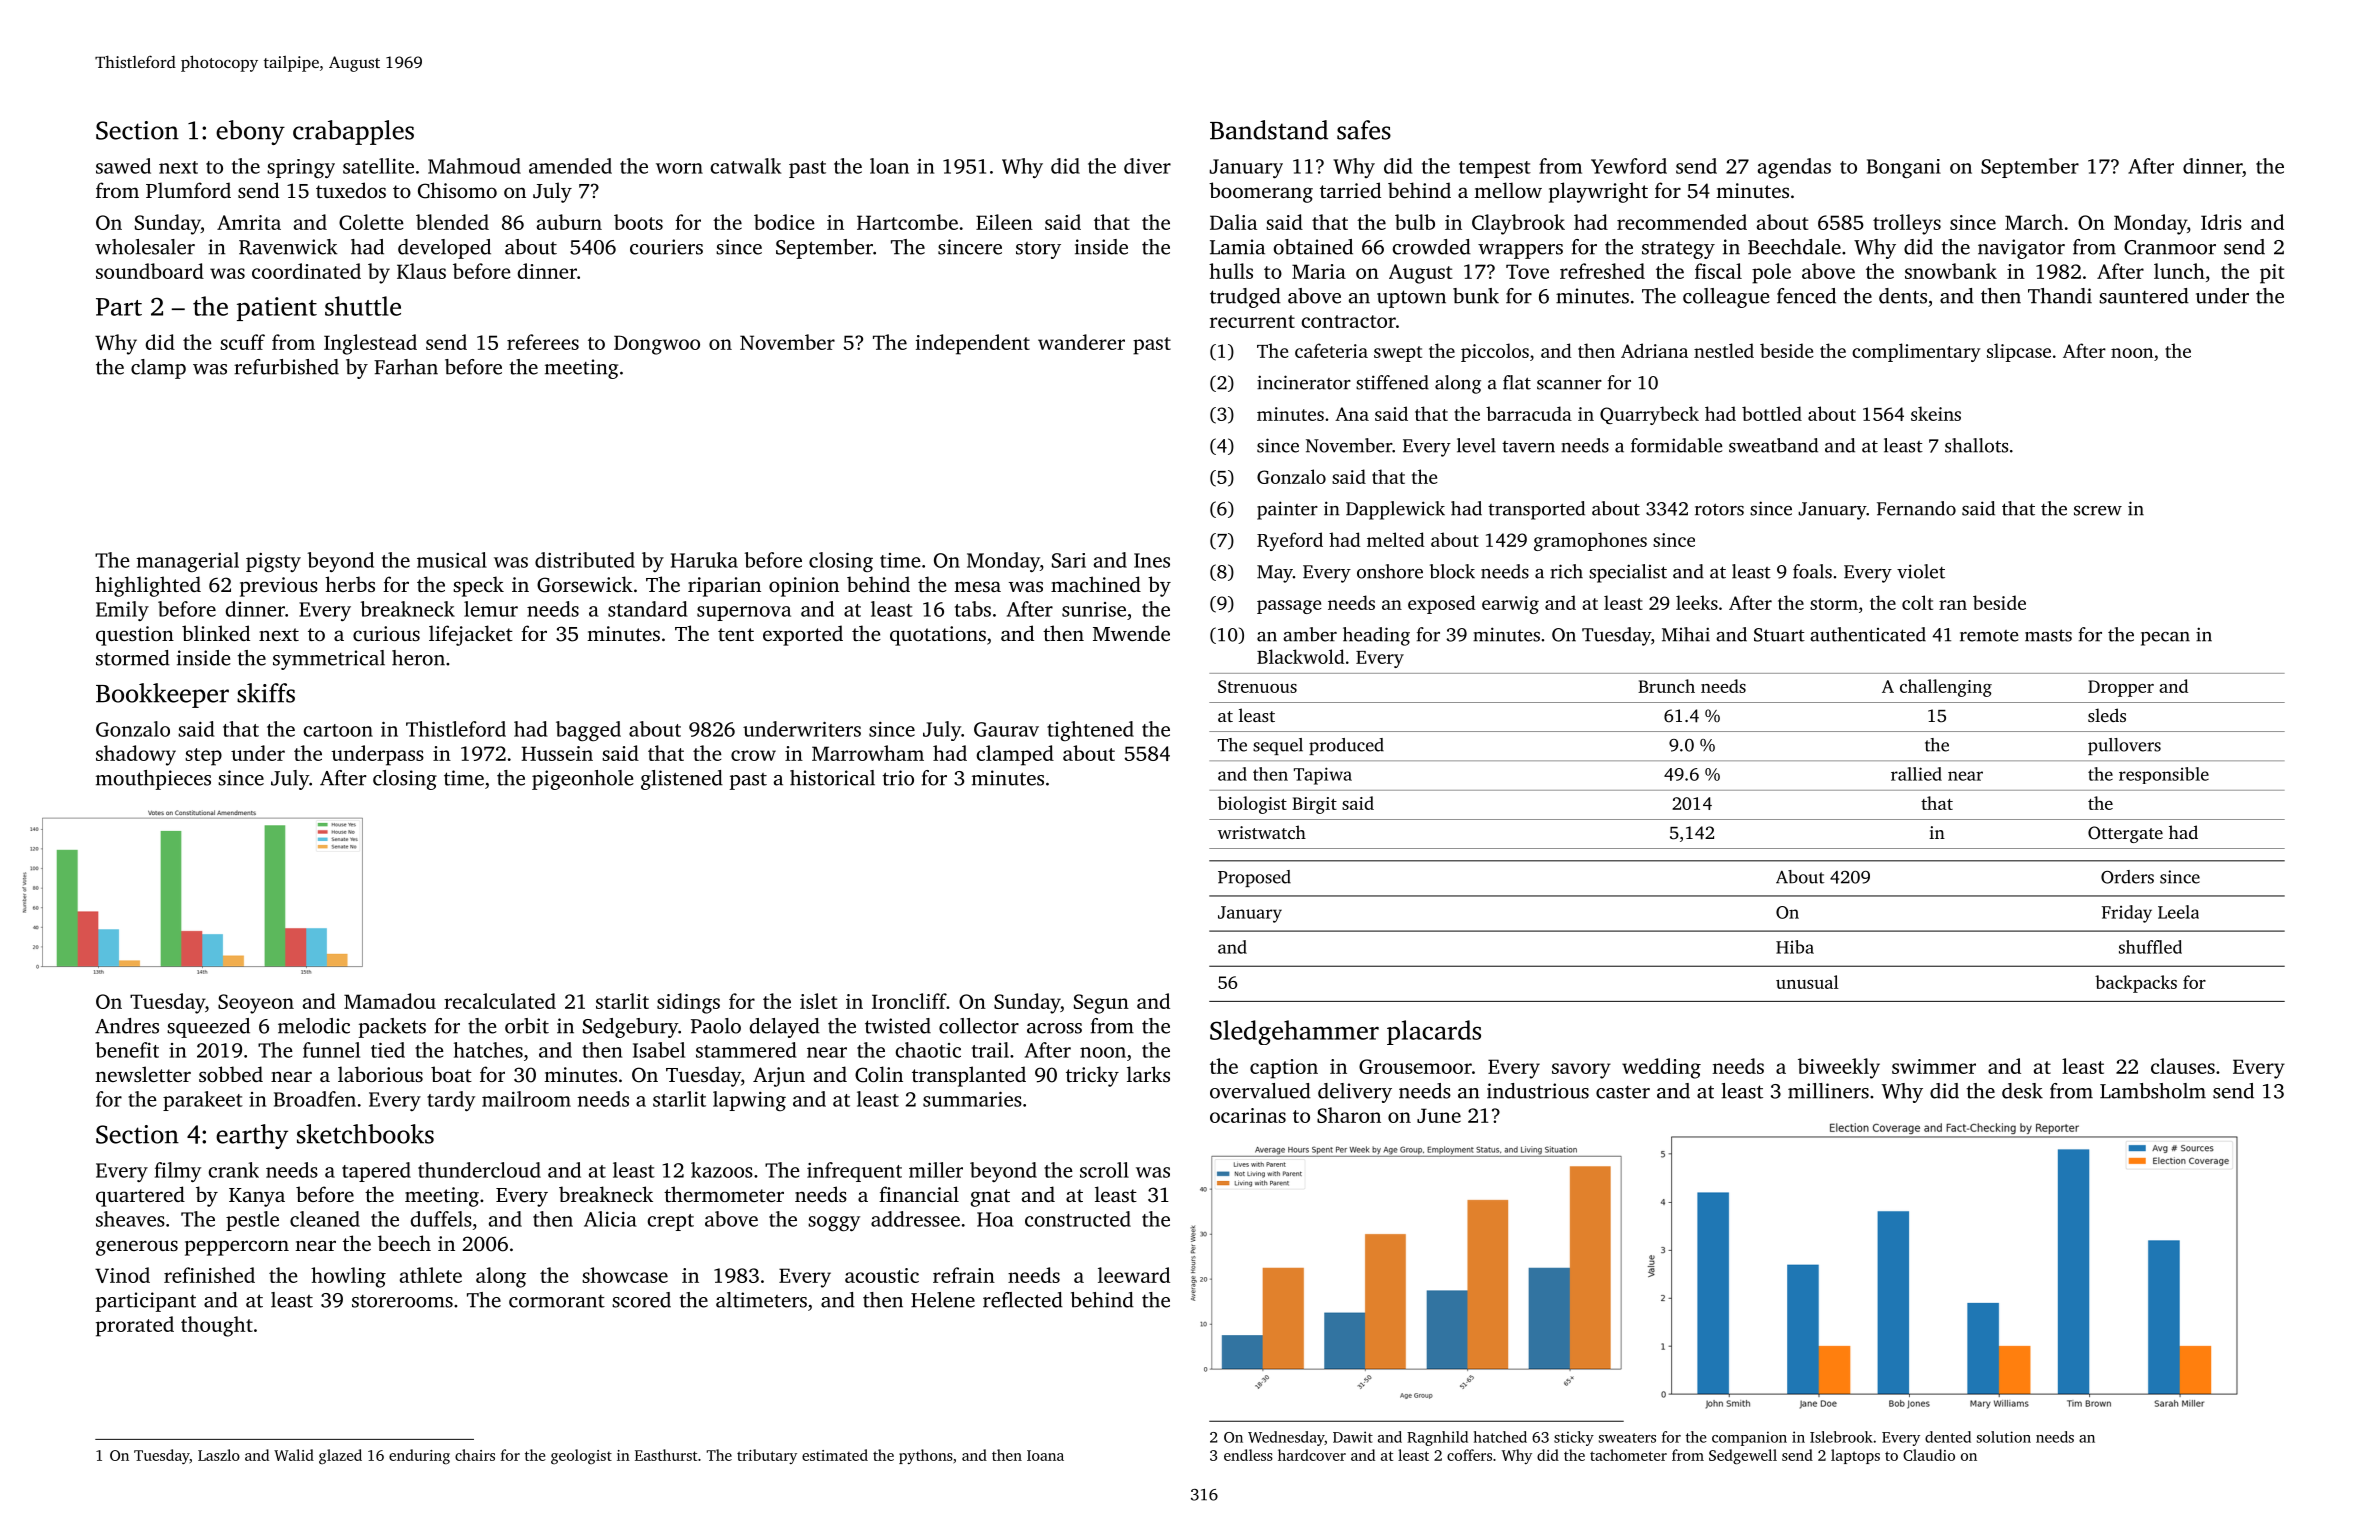 Image resolution: width=2380 pixels, height=1540 pixels. I want to click on backpacks, so click(2136, 984).
